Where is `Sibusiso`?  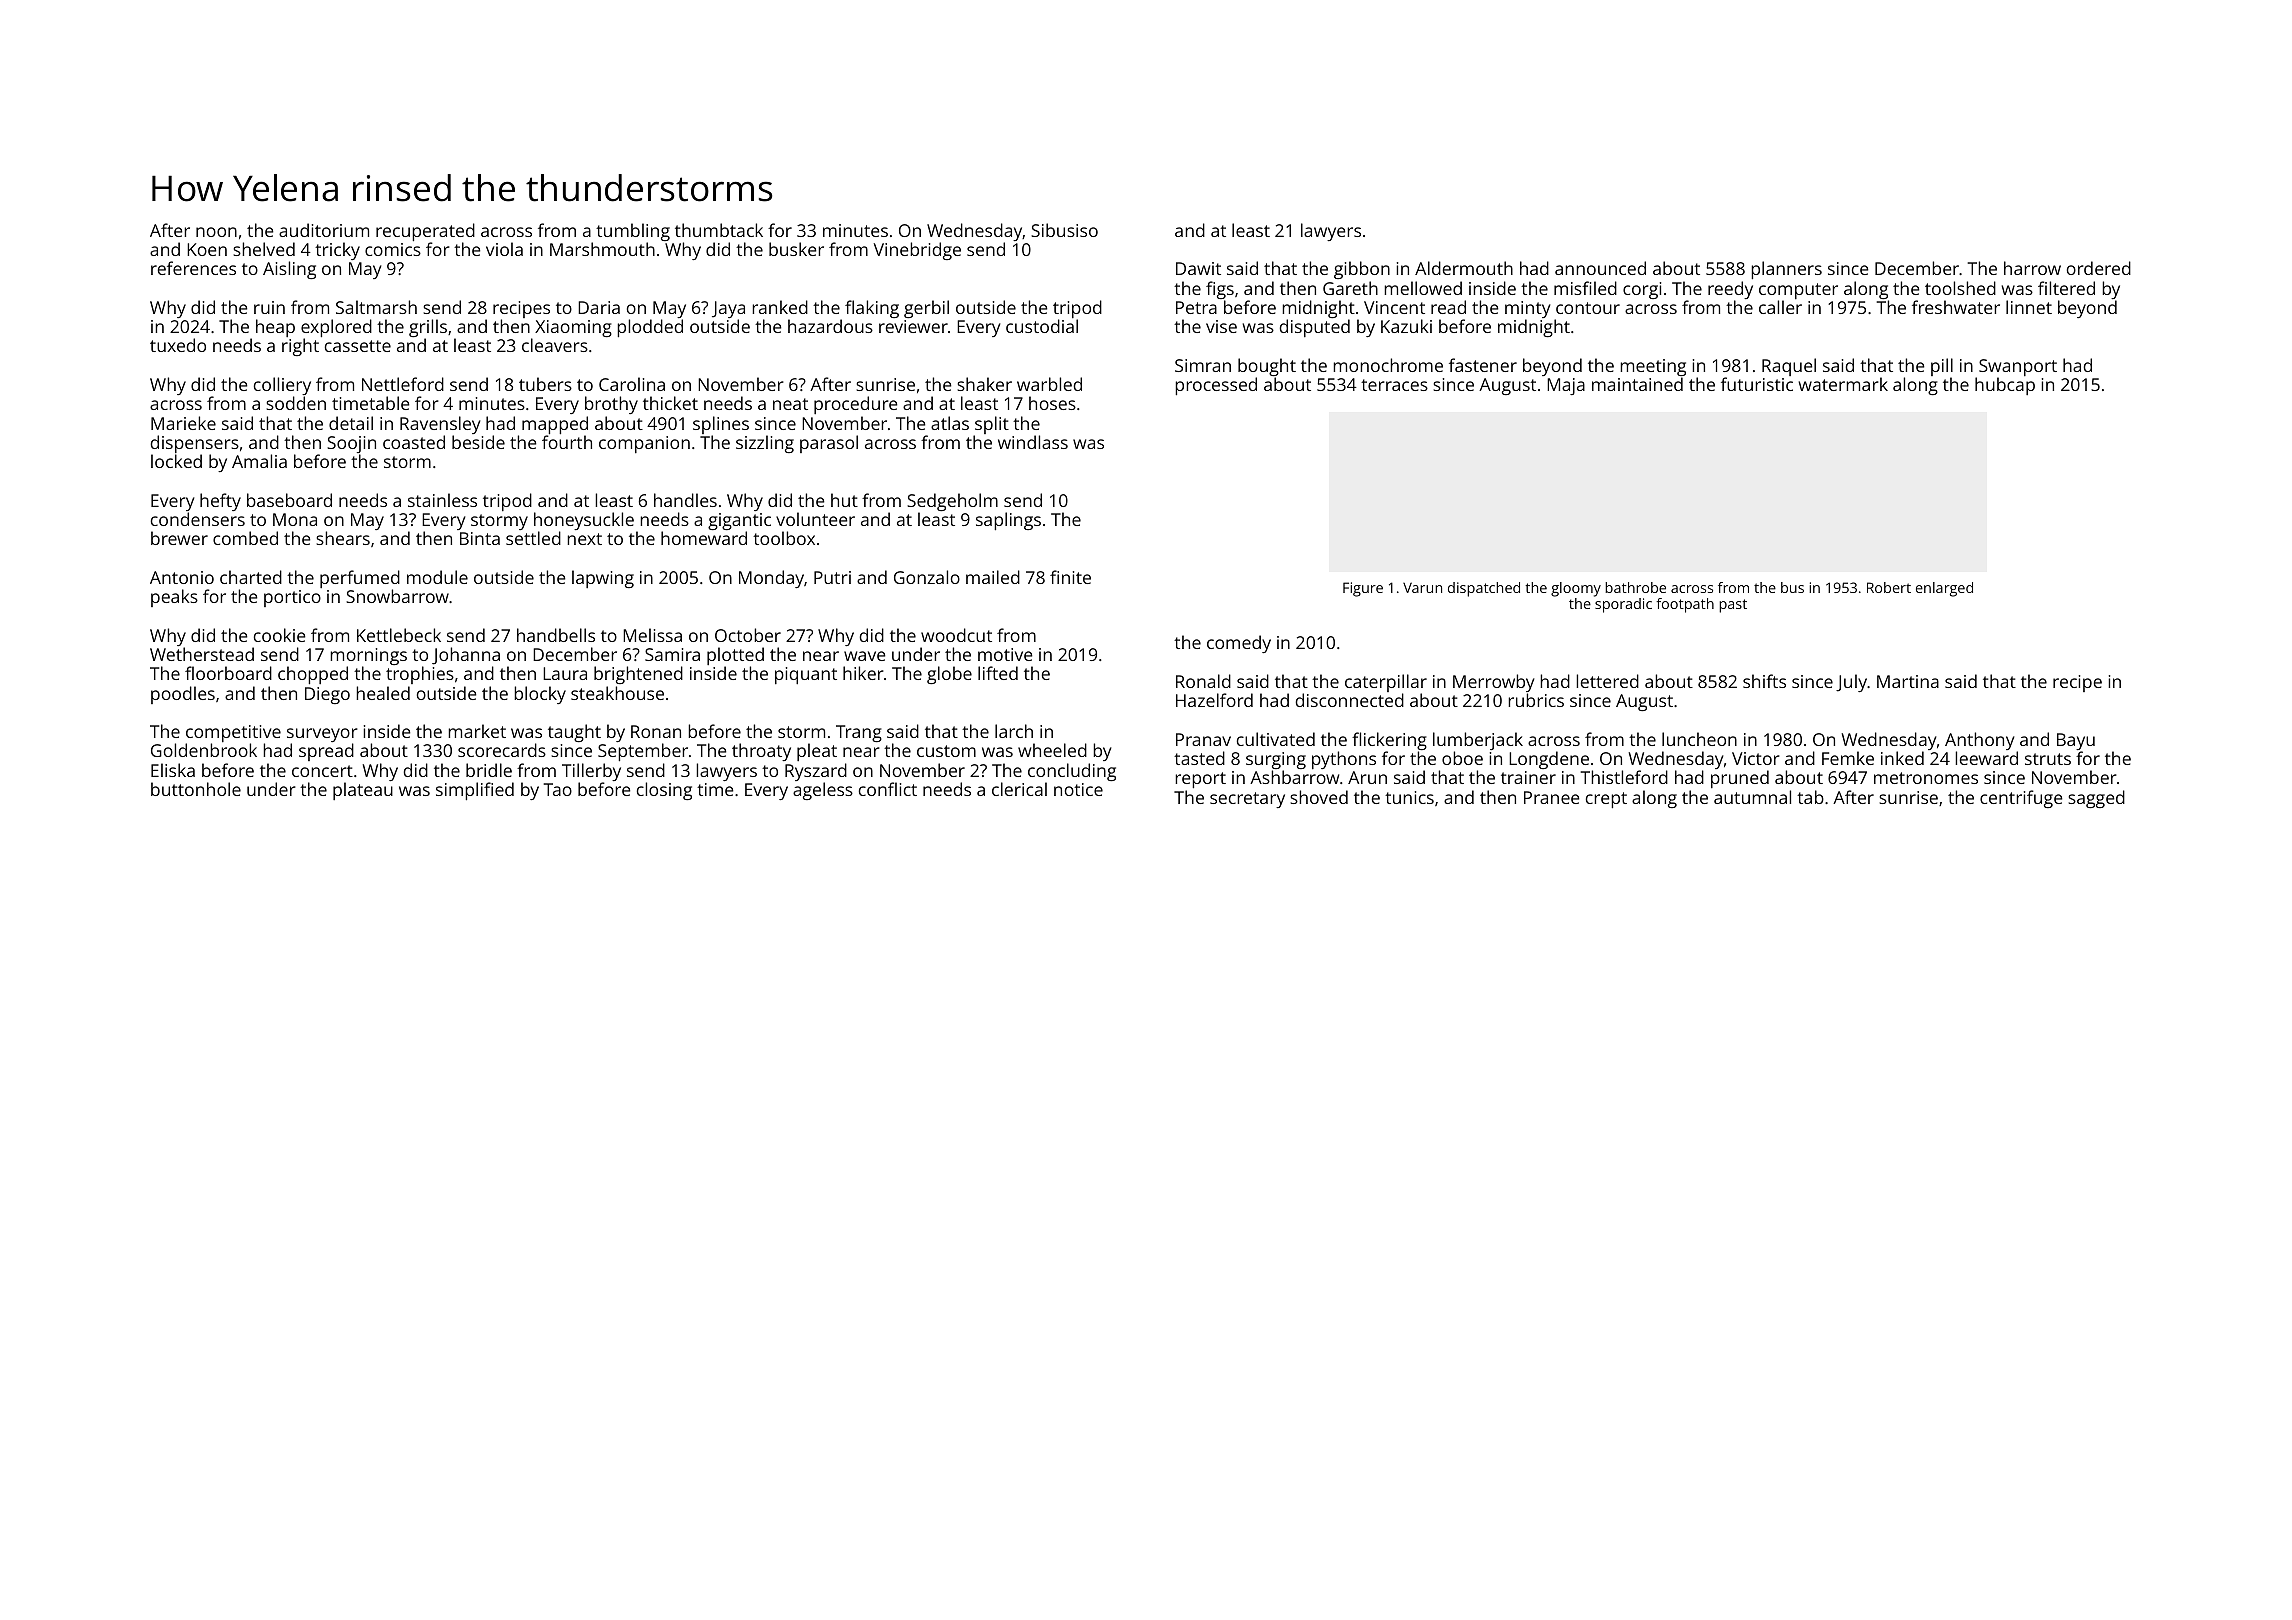
Sibusiso is located at coordinates (1064, 230).
